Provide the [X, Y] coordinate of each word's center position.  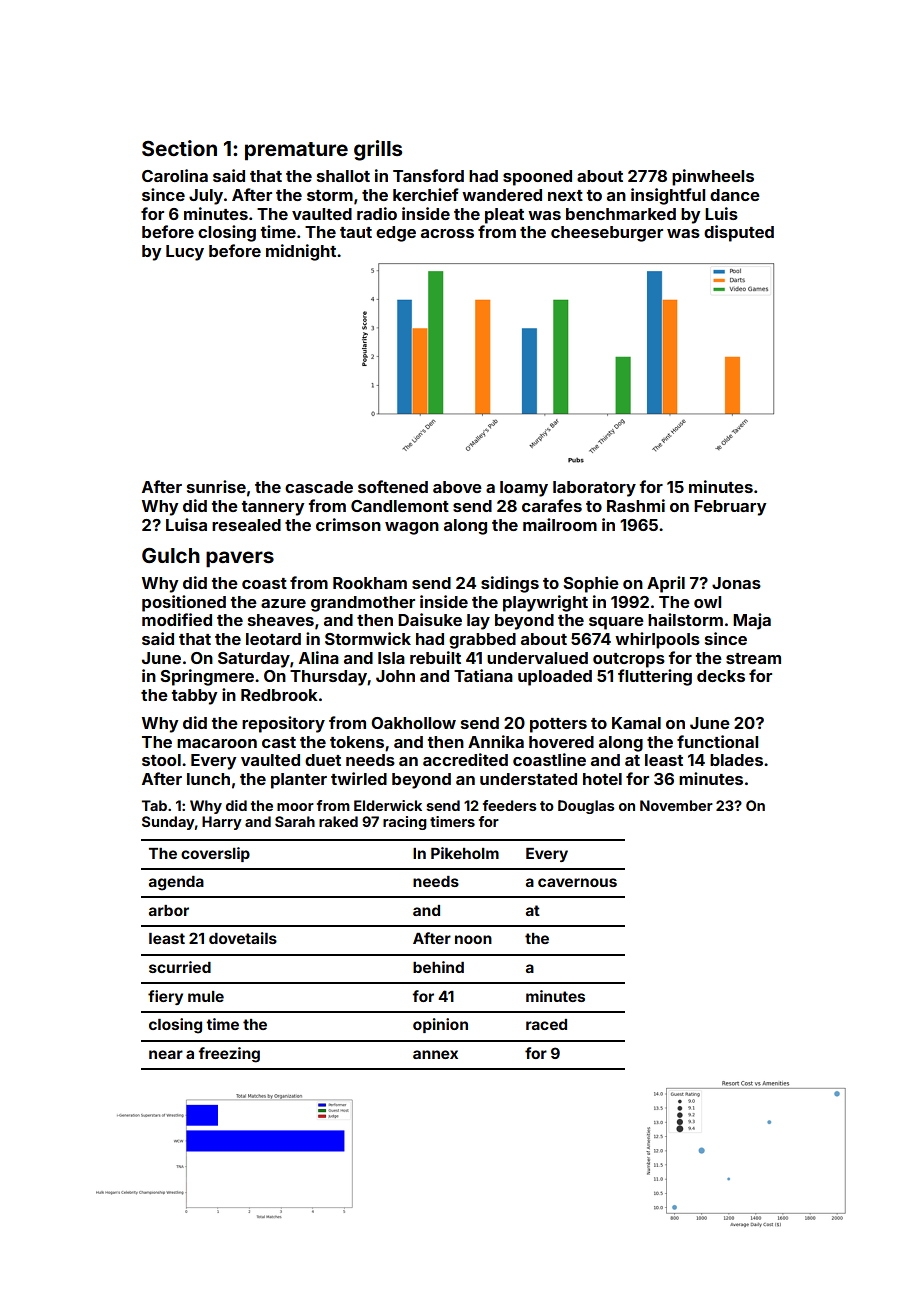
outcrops [629, 660]
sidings [510, 584]
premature [296, 151]
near [166, 1054]
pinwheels [713, 177]
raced [546, 1024]
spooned [537, 178]
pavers [240, 559]
